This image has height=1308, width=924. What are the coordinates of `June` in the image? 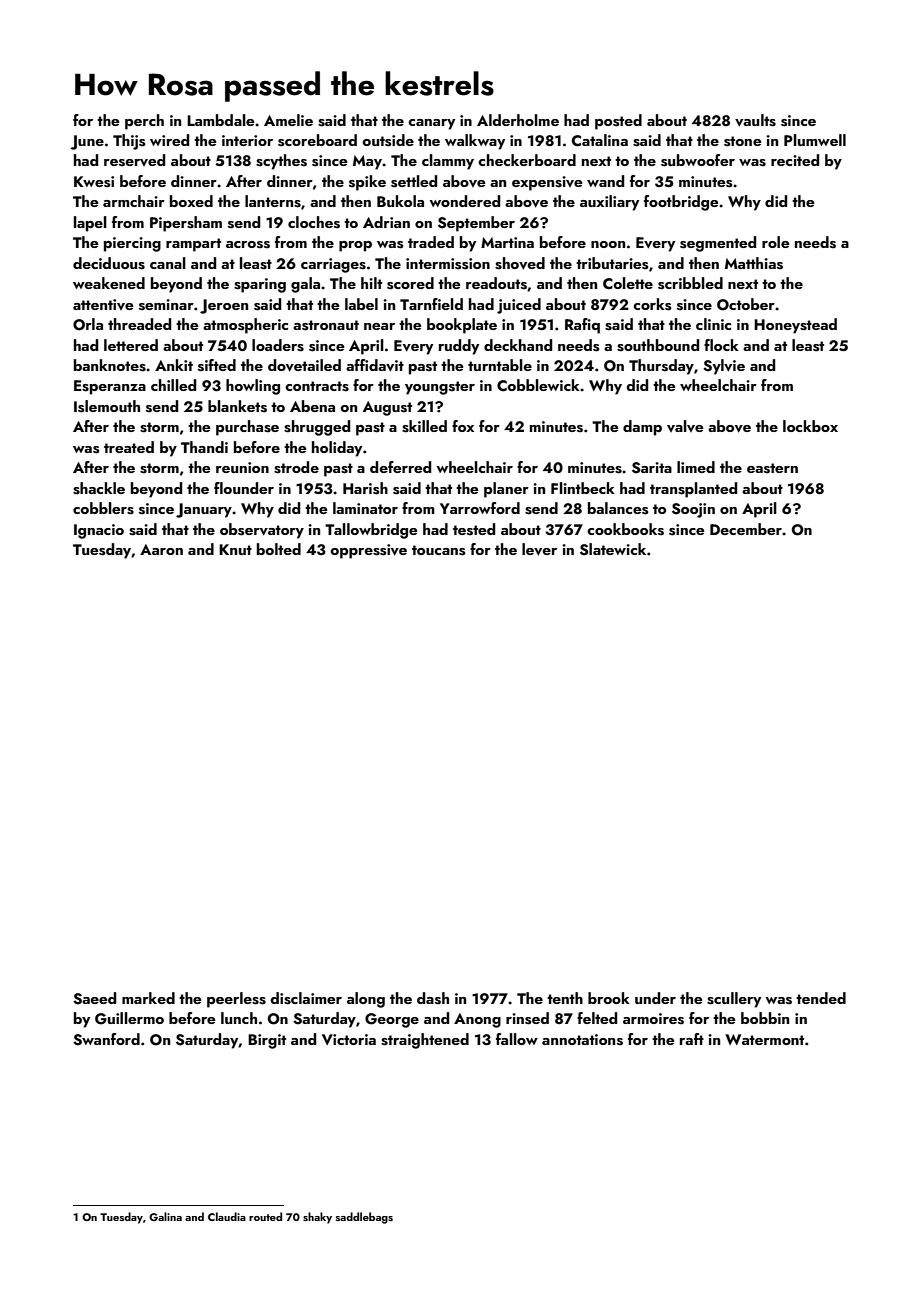 It's located at (87, 142).
